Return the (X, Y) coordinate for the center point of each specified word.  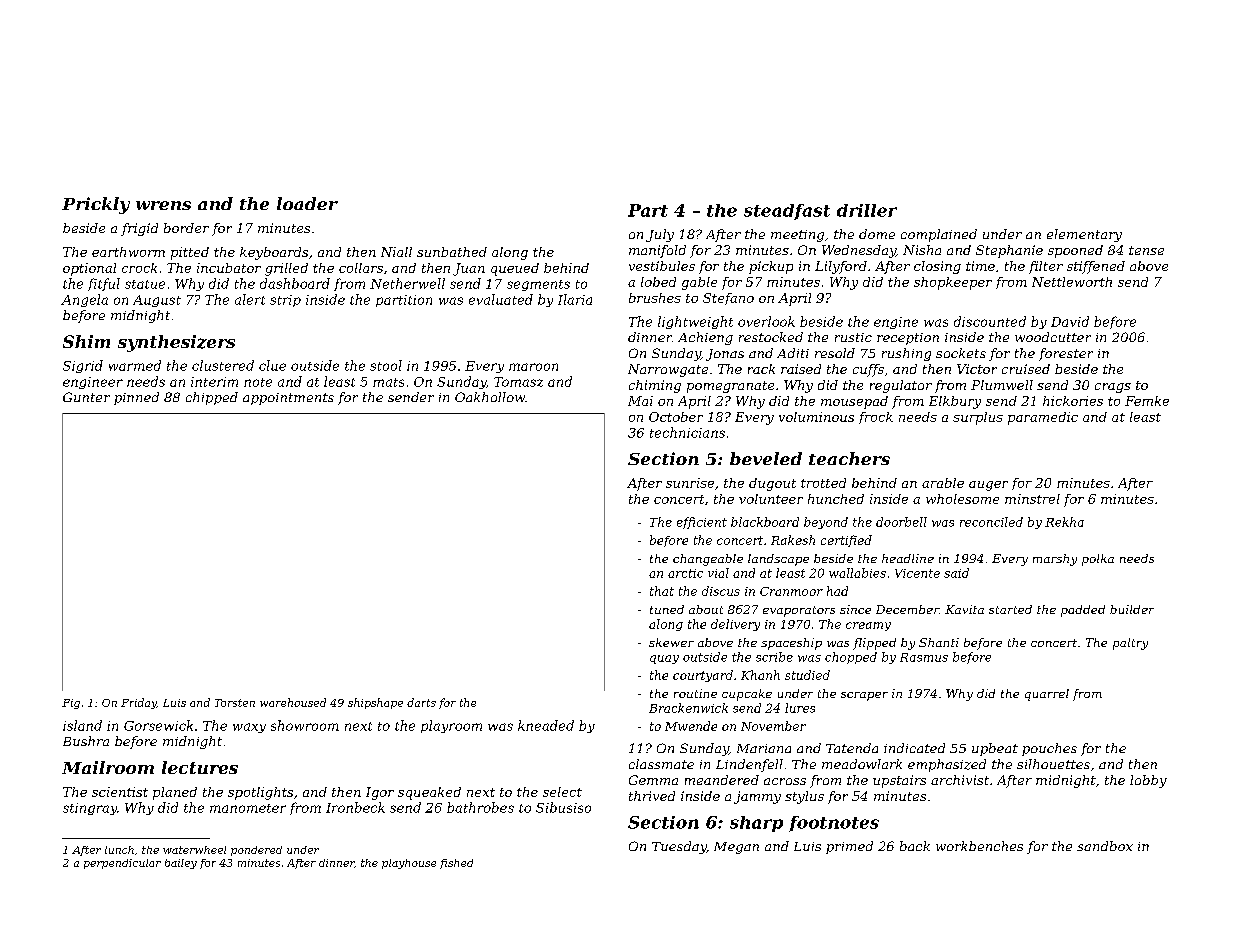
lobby (1148, 781)
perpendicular (122, 864)
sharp (756, 824)
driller (867, 210)
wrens (163, 205)
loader (307, 203)
